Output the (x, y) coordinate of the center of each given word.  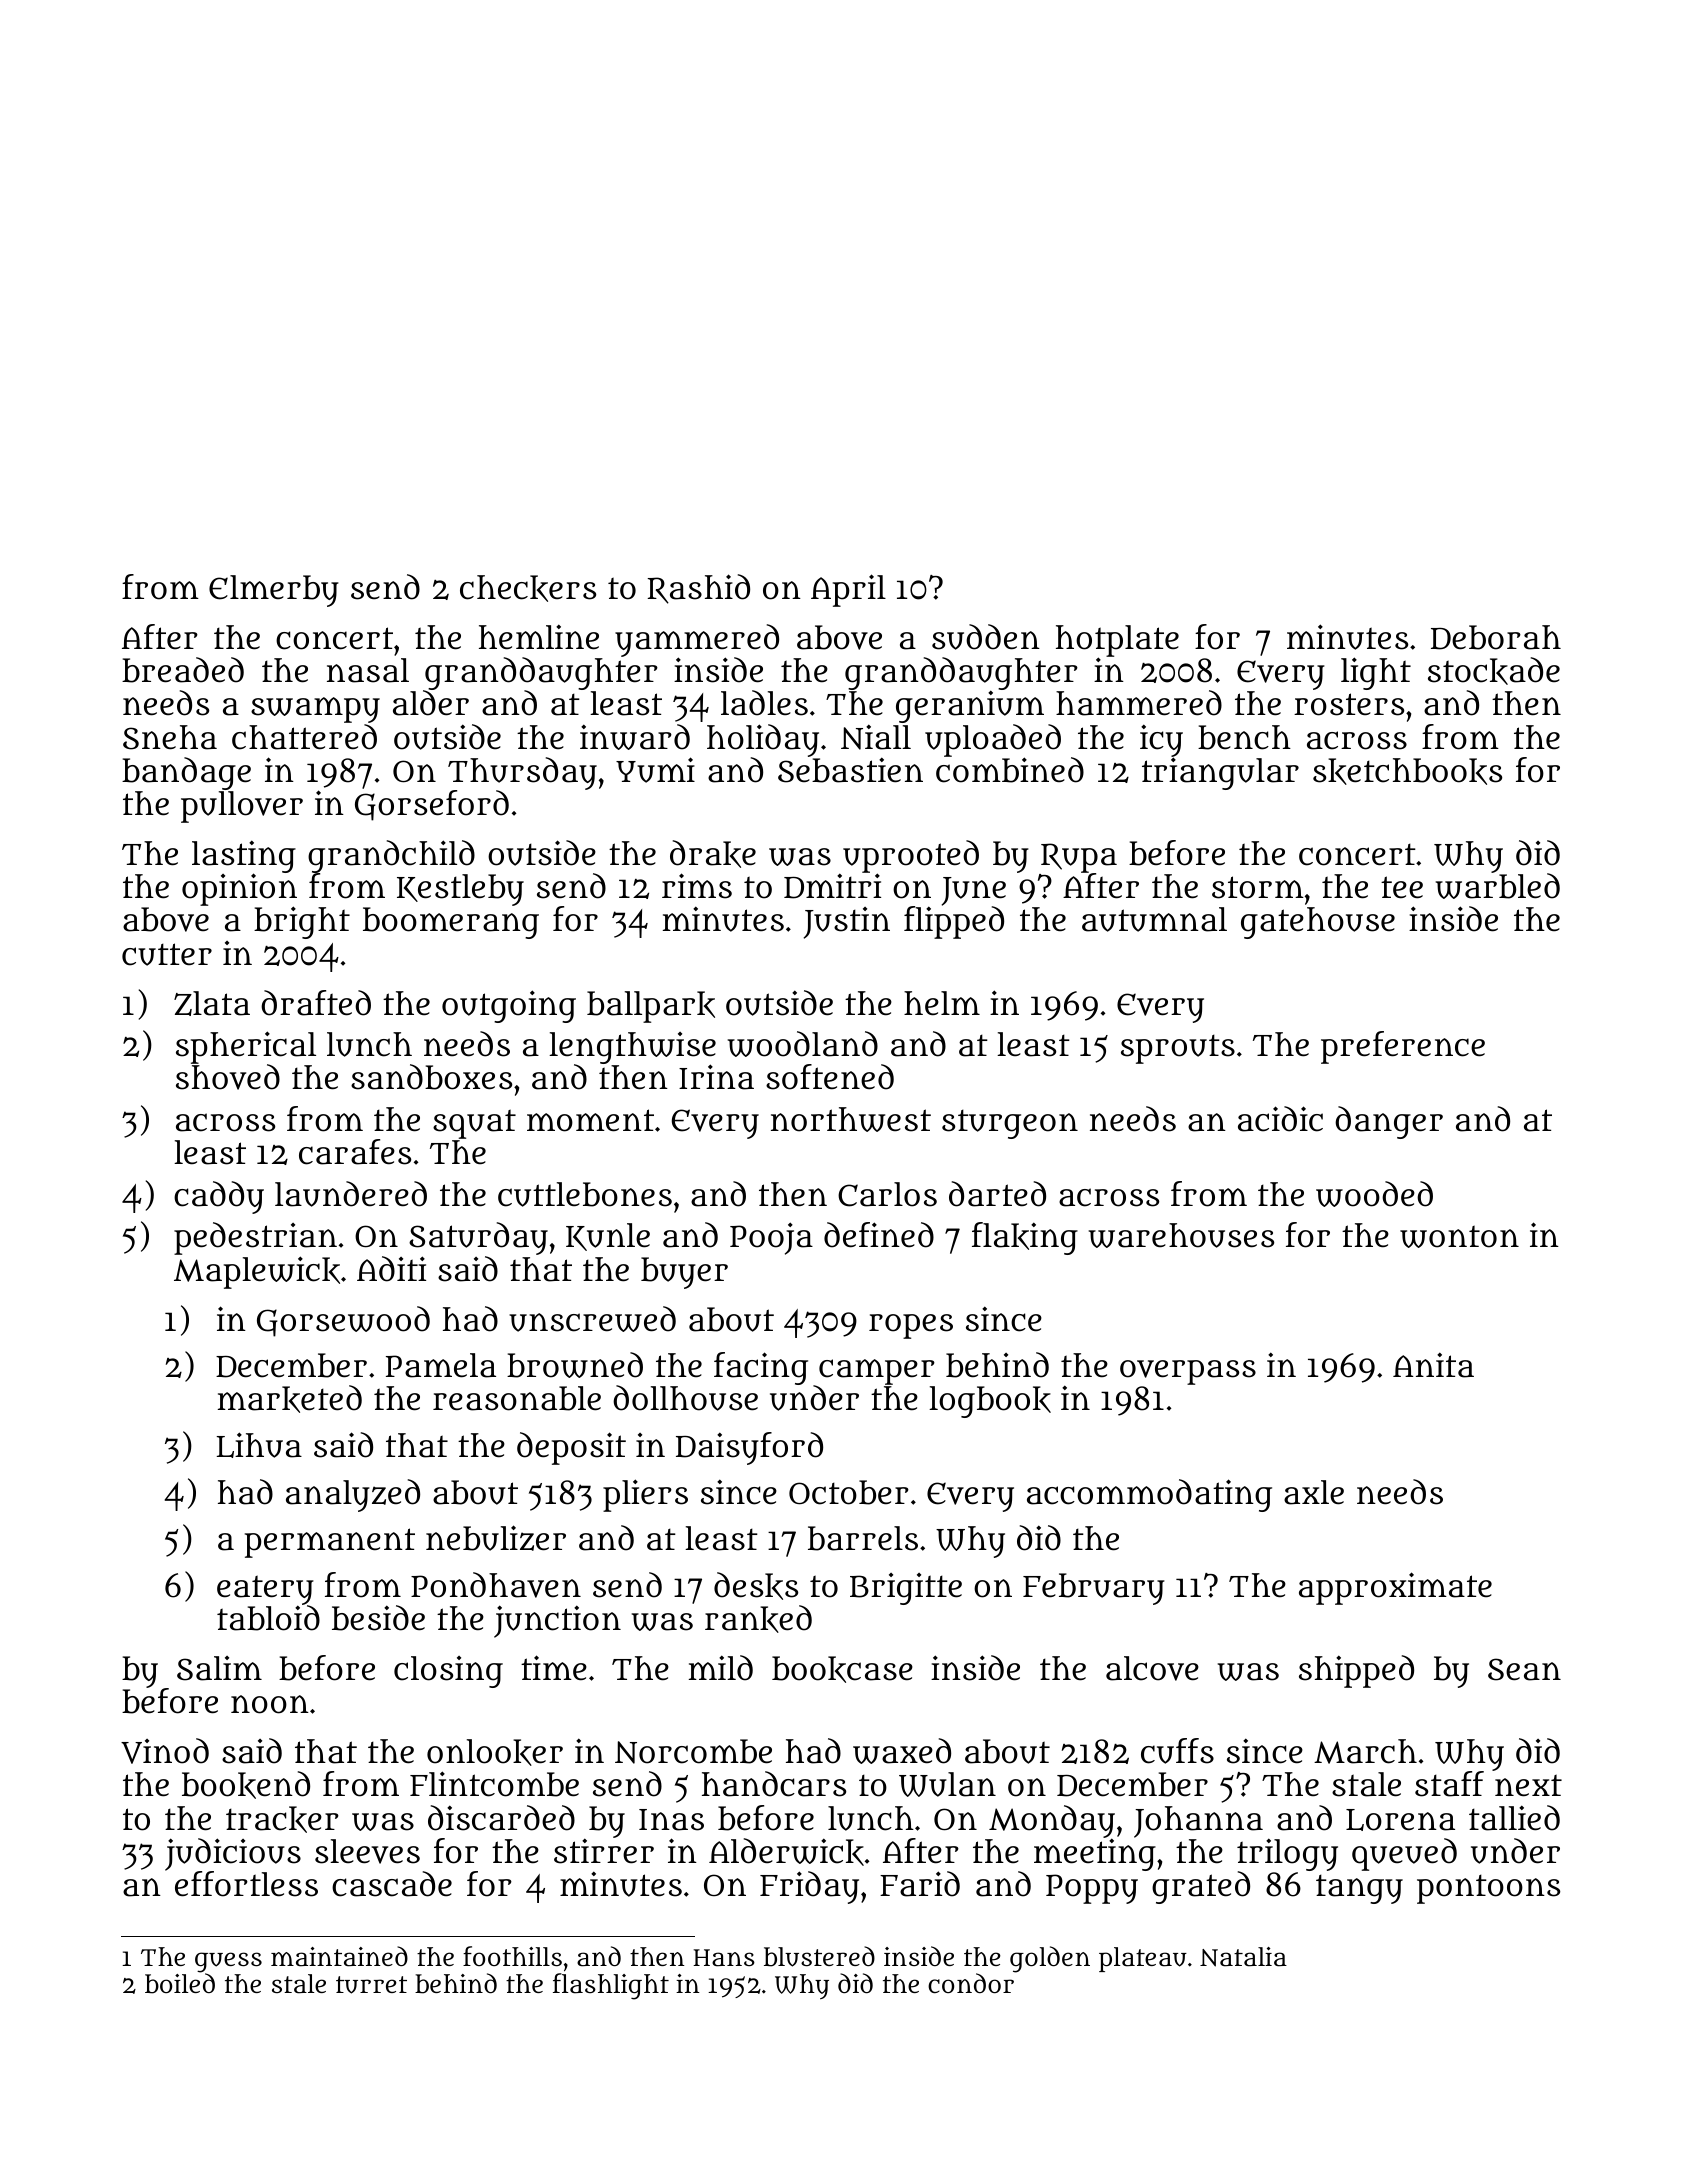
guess (228, 1963)
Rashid (699, 589)
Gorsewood (343, 1321)
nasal (368, 670)
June (974, 892)
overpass (1188, 1372)
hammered (1139, 703)
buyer (684, 1273)
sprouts (1178, 1049)
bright (302, 922)
